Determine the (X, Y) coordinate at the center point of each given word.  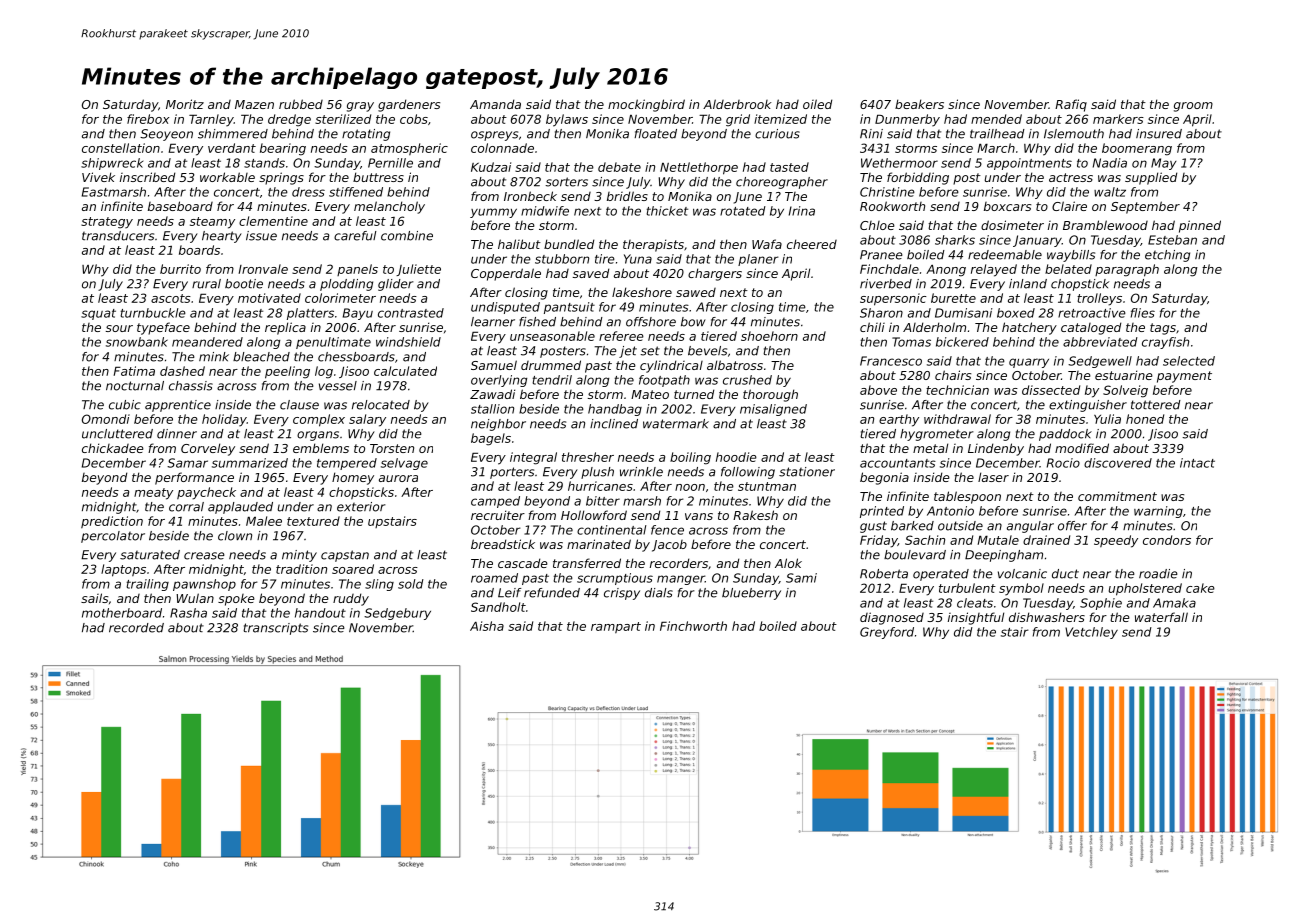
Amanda (495, 104)
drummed (551, 365)
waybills (1071, 256)
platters (310, 314)
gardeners (409, 105)
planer (758, 260)
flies (1143, 313)
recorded (136, 628)
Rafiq (1071, 105)
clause (299, 405)
